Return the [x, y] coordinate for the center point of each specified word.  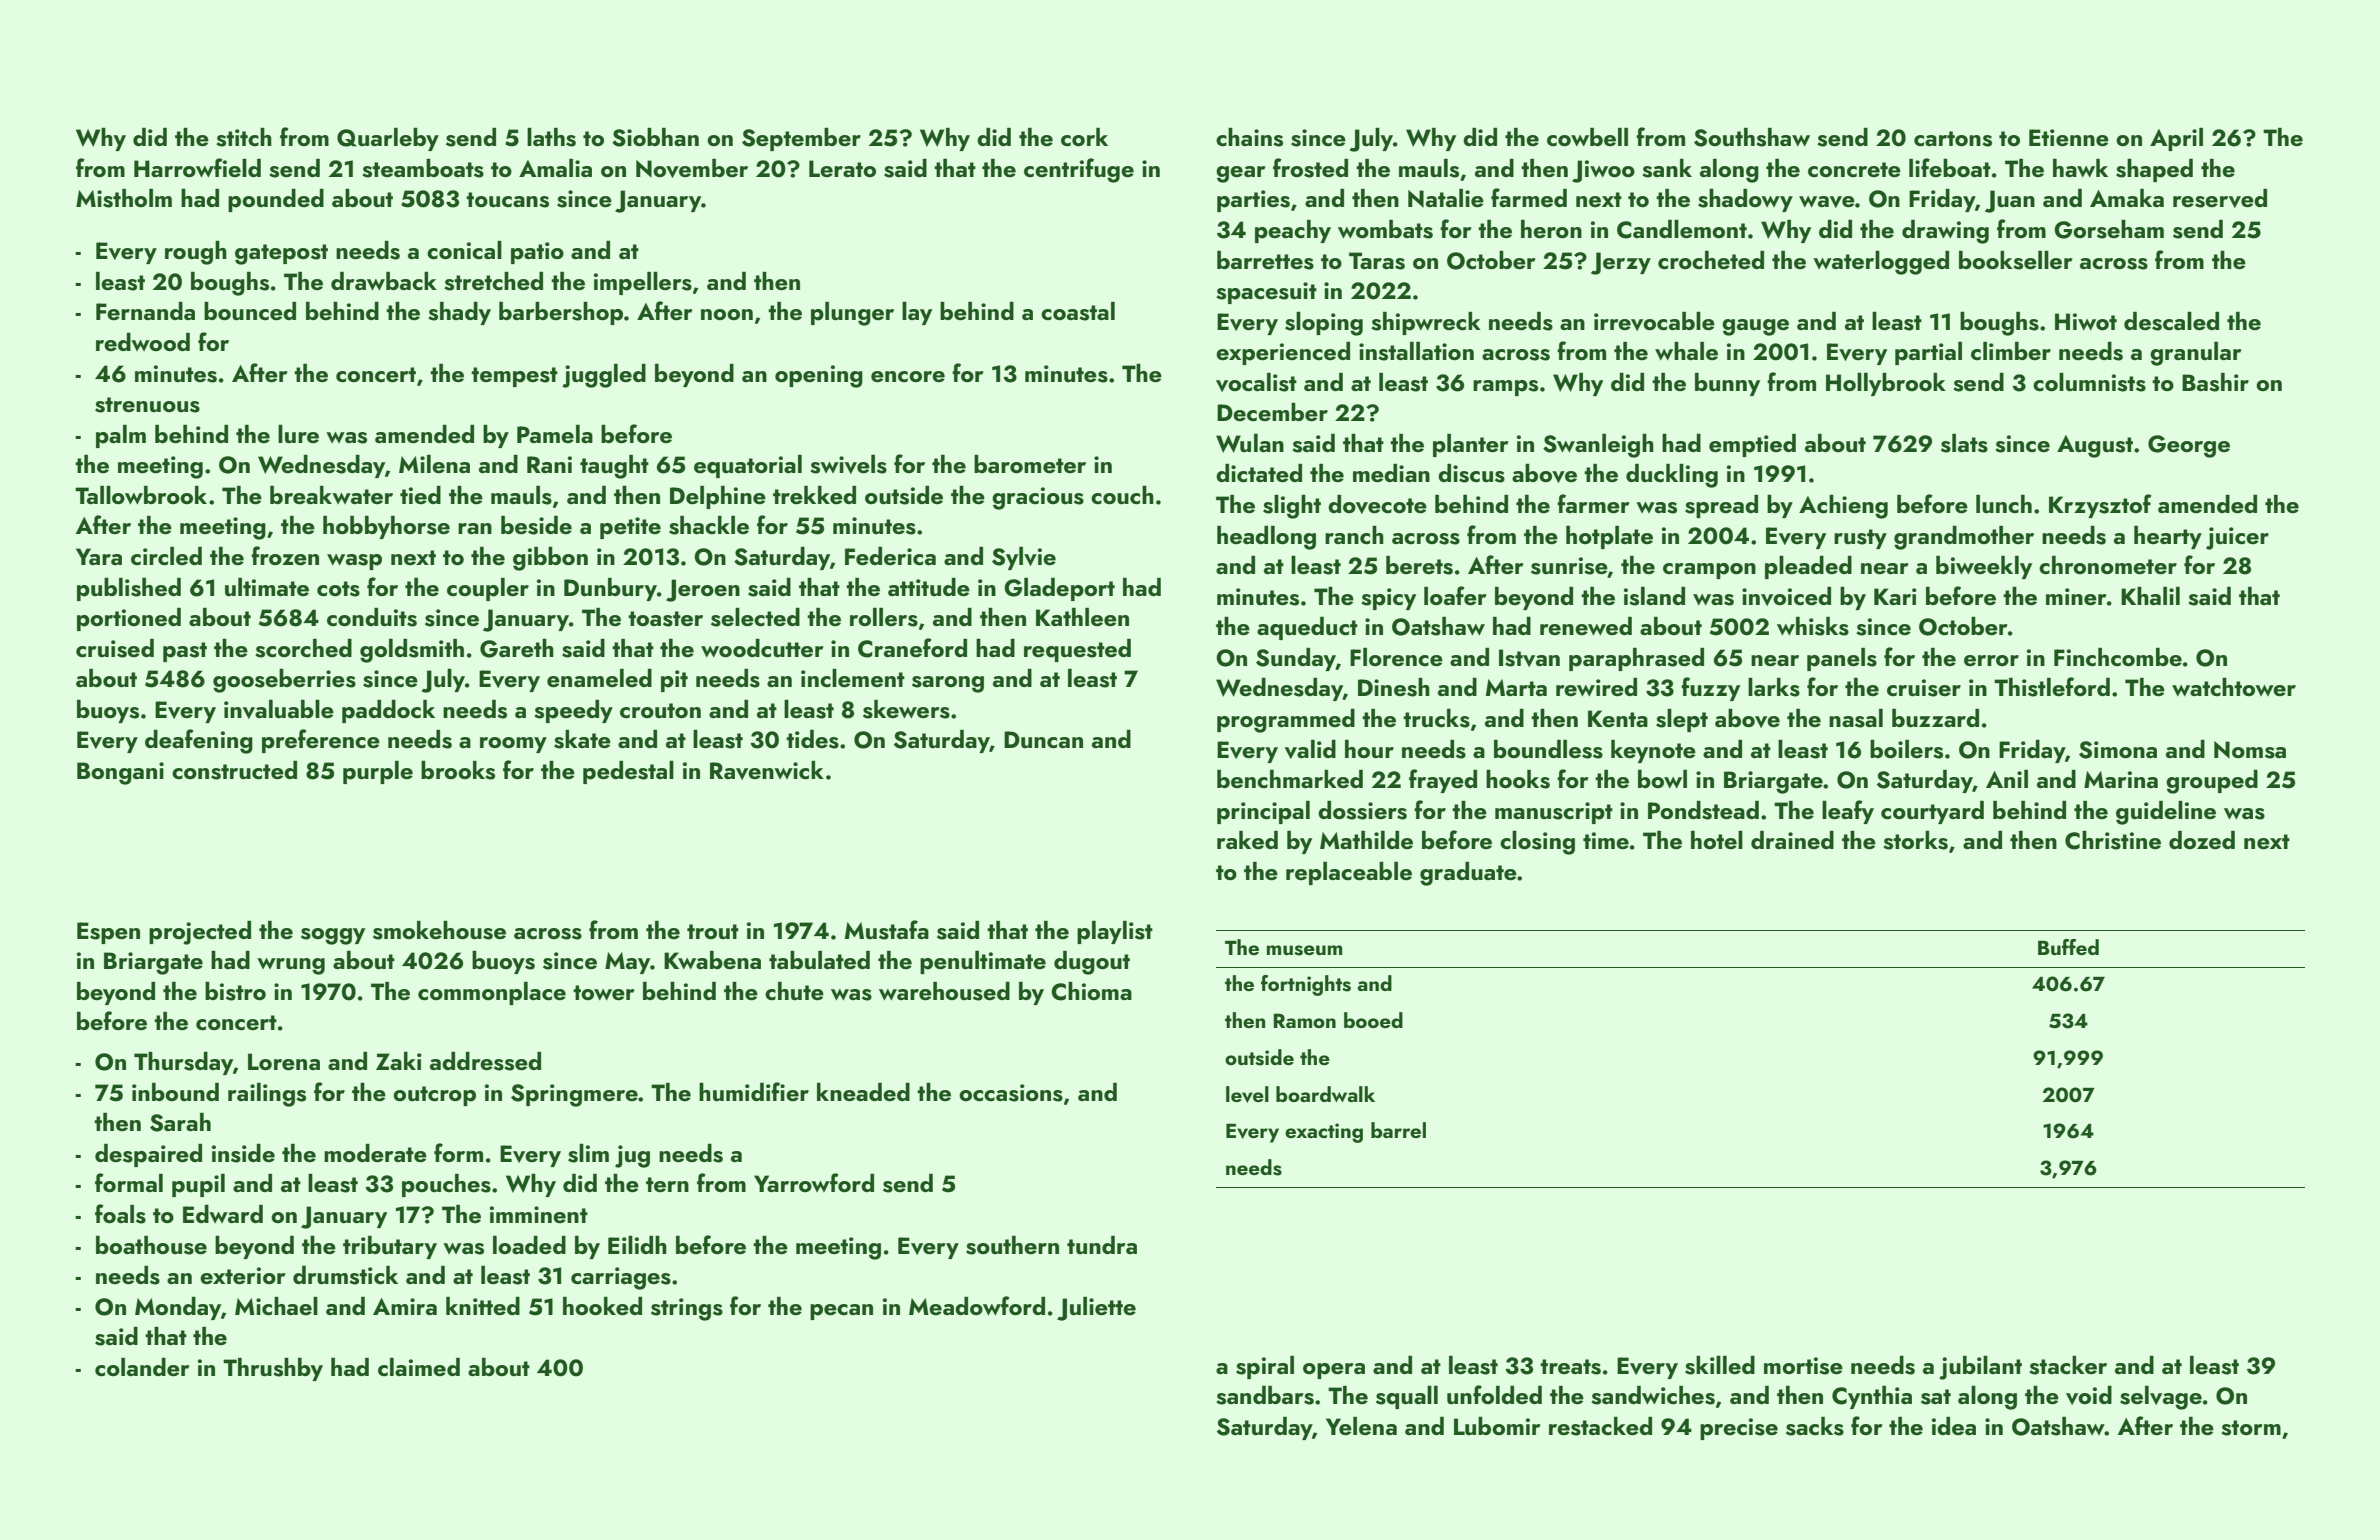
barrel [1398, 1130]
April [2176, 139]
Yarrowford [814, 1182]
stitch [244, 137]
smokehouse [439, 930]
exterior [243, 1275]
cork [1084, 137]
